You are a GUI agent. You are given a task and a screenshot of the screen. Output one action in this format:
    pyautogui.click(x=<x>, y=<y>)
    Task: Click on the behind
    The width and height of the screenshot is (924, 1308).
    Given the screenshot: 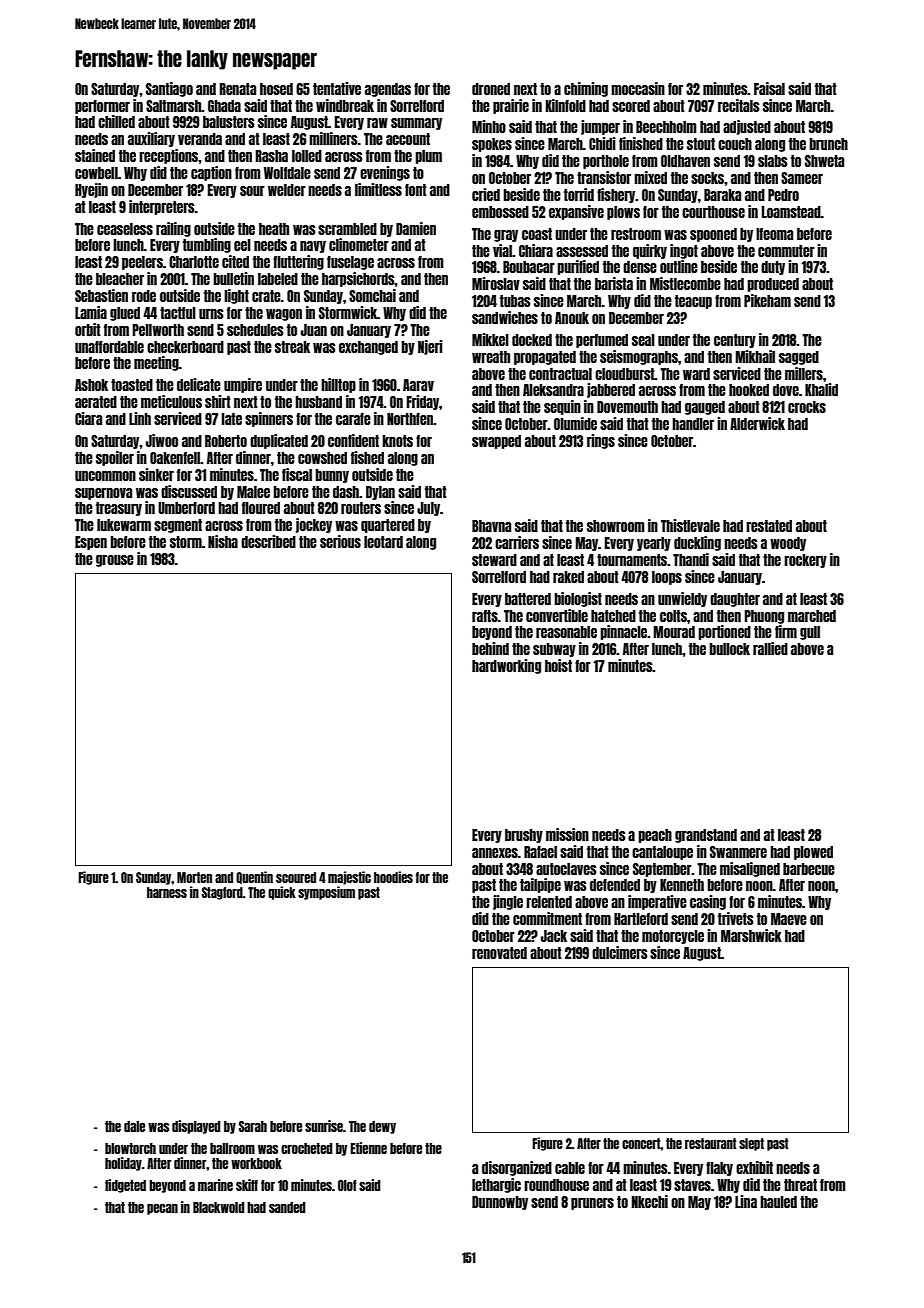 What is the action you would take?
    pyautogui.click(x=490, y=648)
